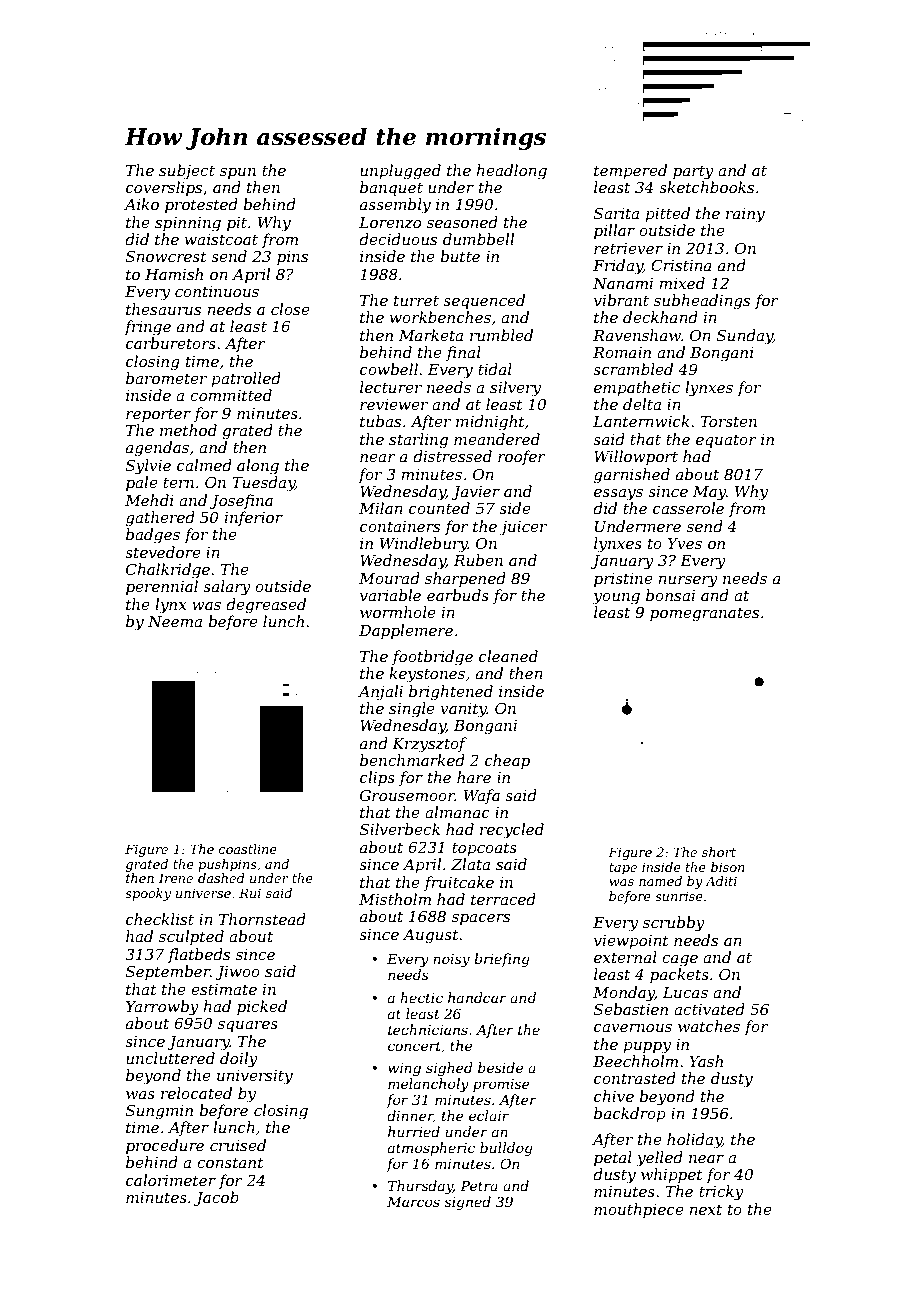 This screenshot has width=908, height=1316. What do you see at coordinates (451, 960) in the screenshot?
I see `noisy` at bounding box center [451, 960].
